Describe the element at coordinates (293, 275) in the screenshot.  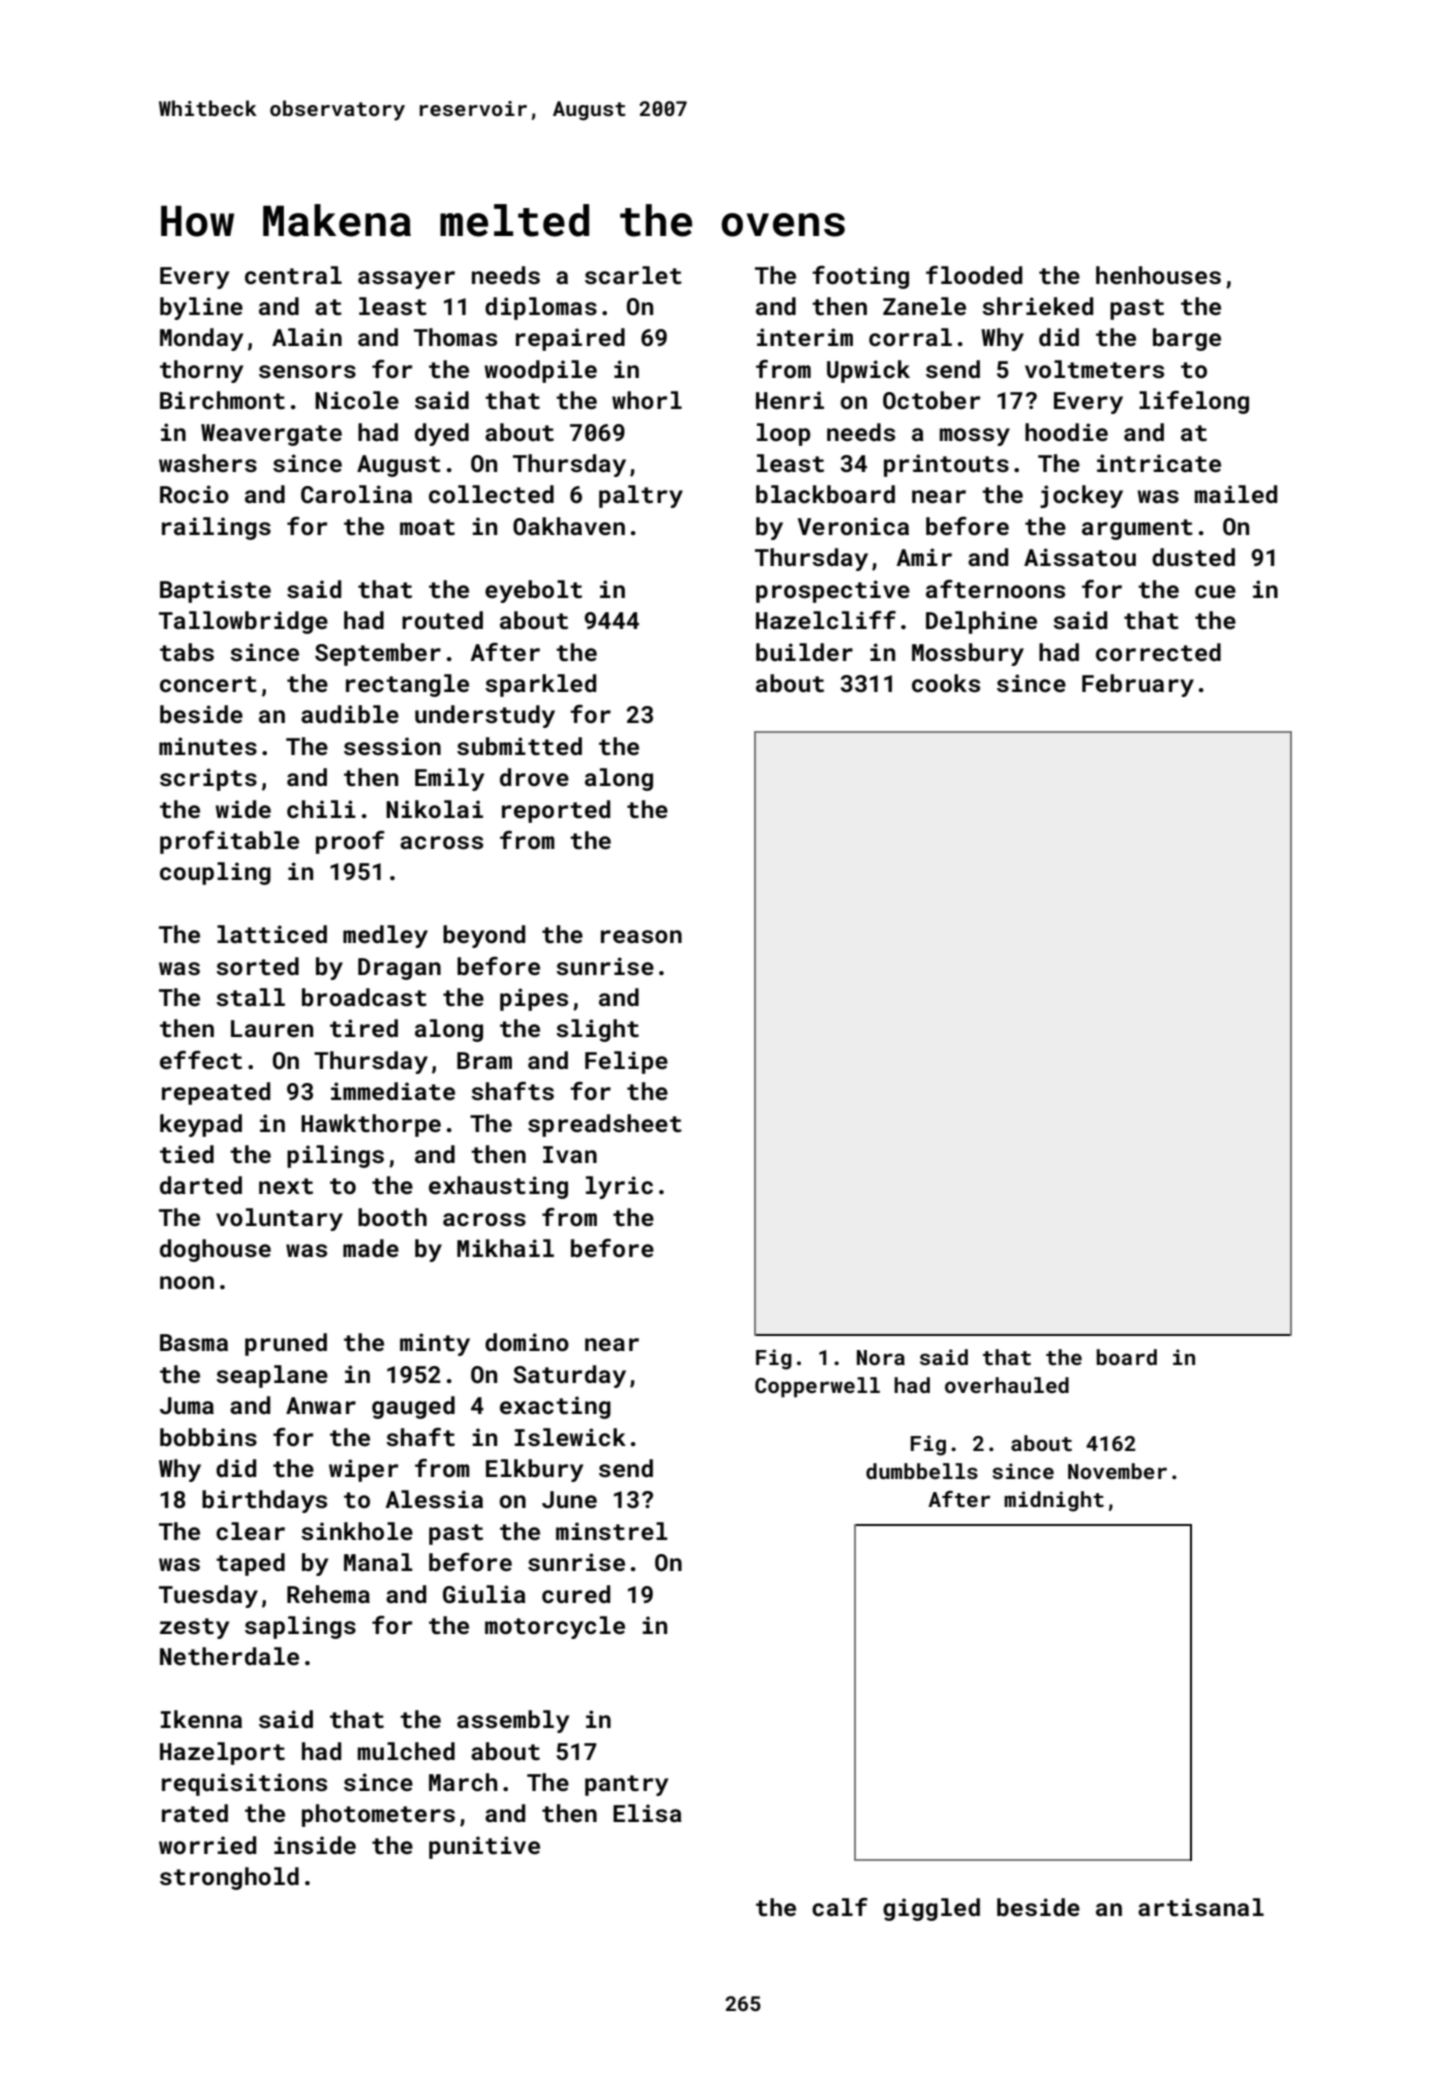
I see `central` at that location.
